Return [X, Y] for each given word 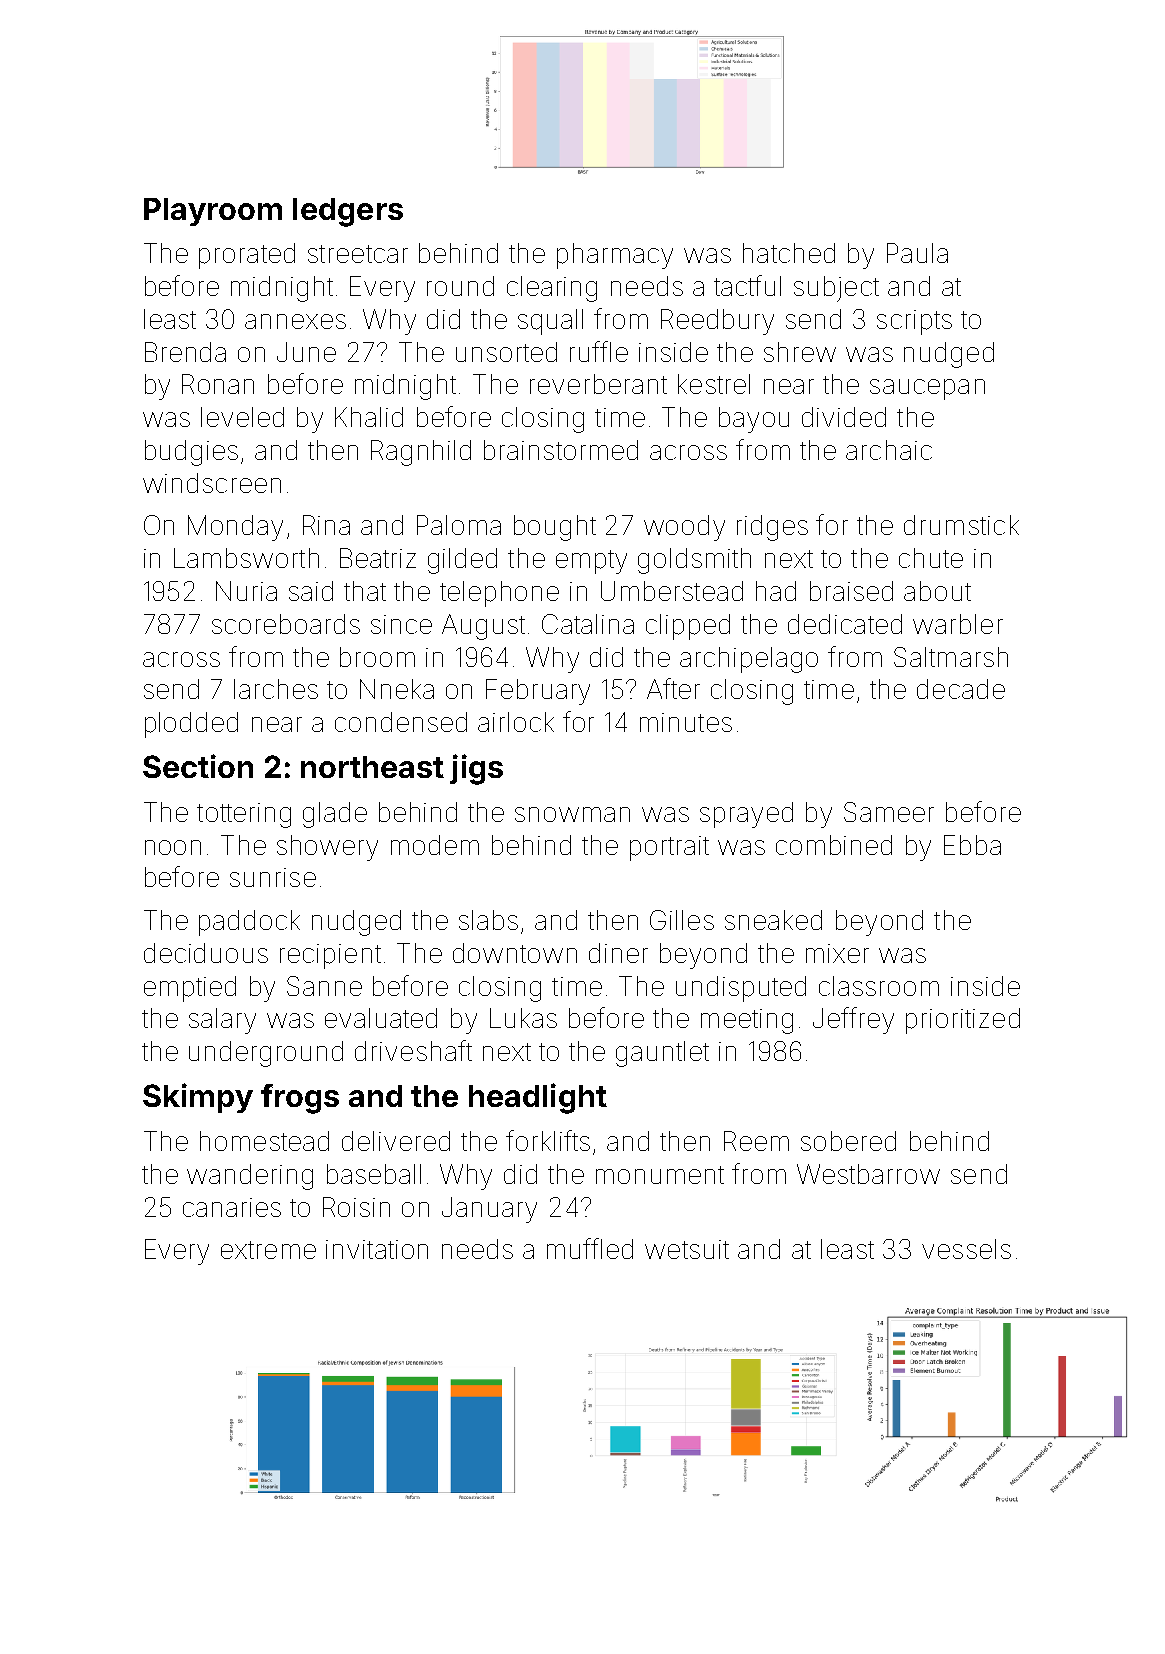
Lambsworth [246, 558]
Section [198, 766]
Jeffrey [853, 1020]
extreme [268, 1250]
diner [618, 953]
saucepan [927, 389]
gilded [462, 561]
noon [173, 847]
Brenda [185, 352]
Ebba [972, 845]
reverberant [598, 384]
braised [851, 591]
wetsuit [687, 1249]
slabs [488, 920]
